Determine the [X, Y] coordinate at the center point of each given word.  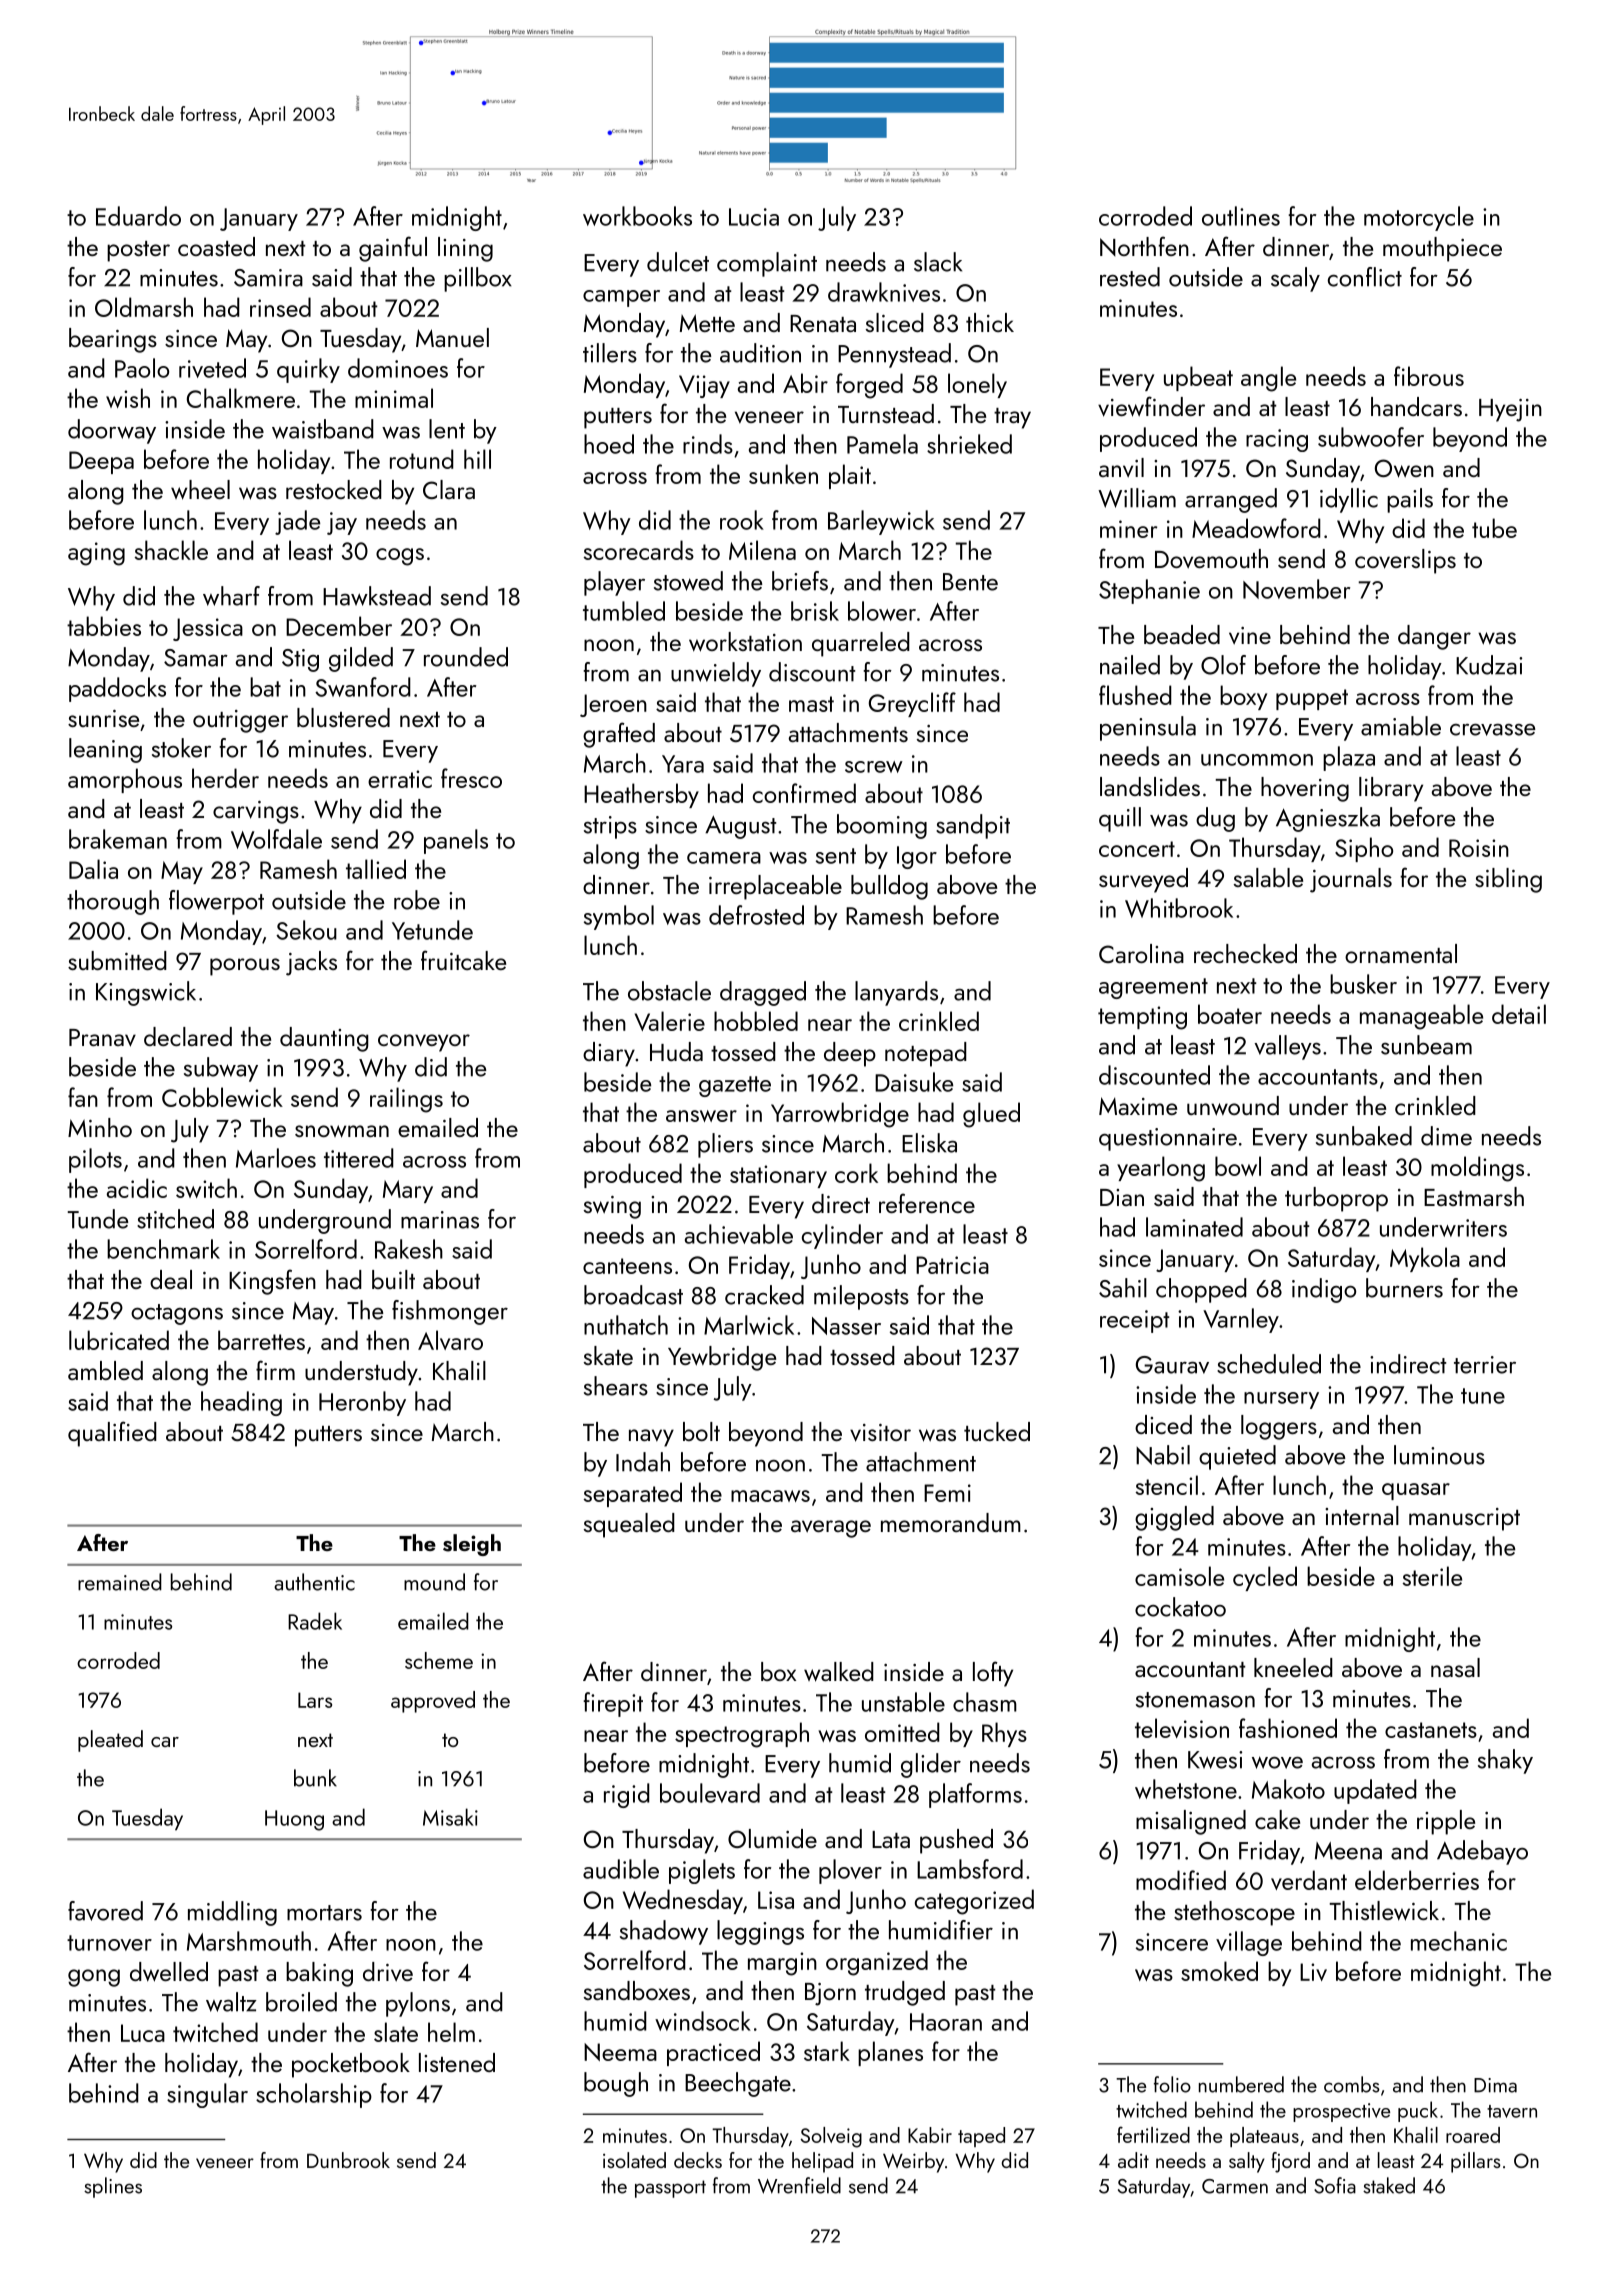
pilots [95, 1160]
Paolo [142, 368]
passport [670, 2189]
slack [938, 262]
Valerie [670, 1021]
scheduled [1269, 1364]
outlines [1241, 216]
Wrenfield [799, 2185]
